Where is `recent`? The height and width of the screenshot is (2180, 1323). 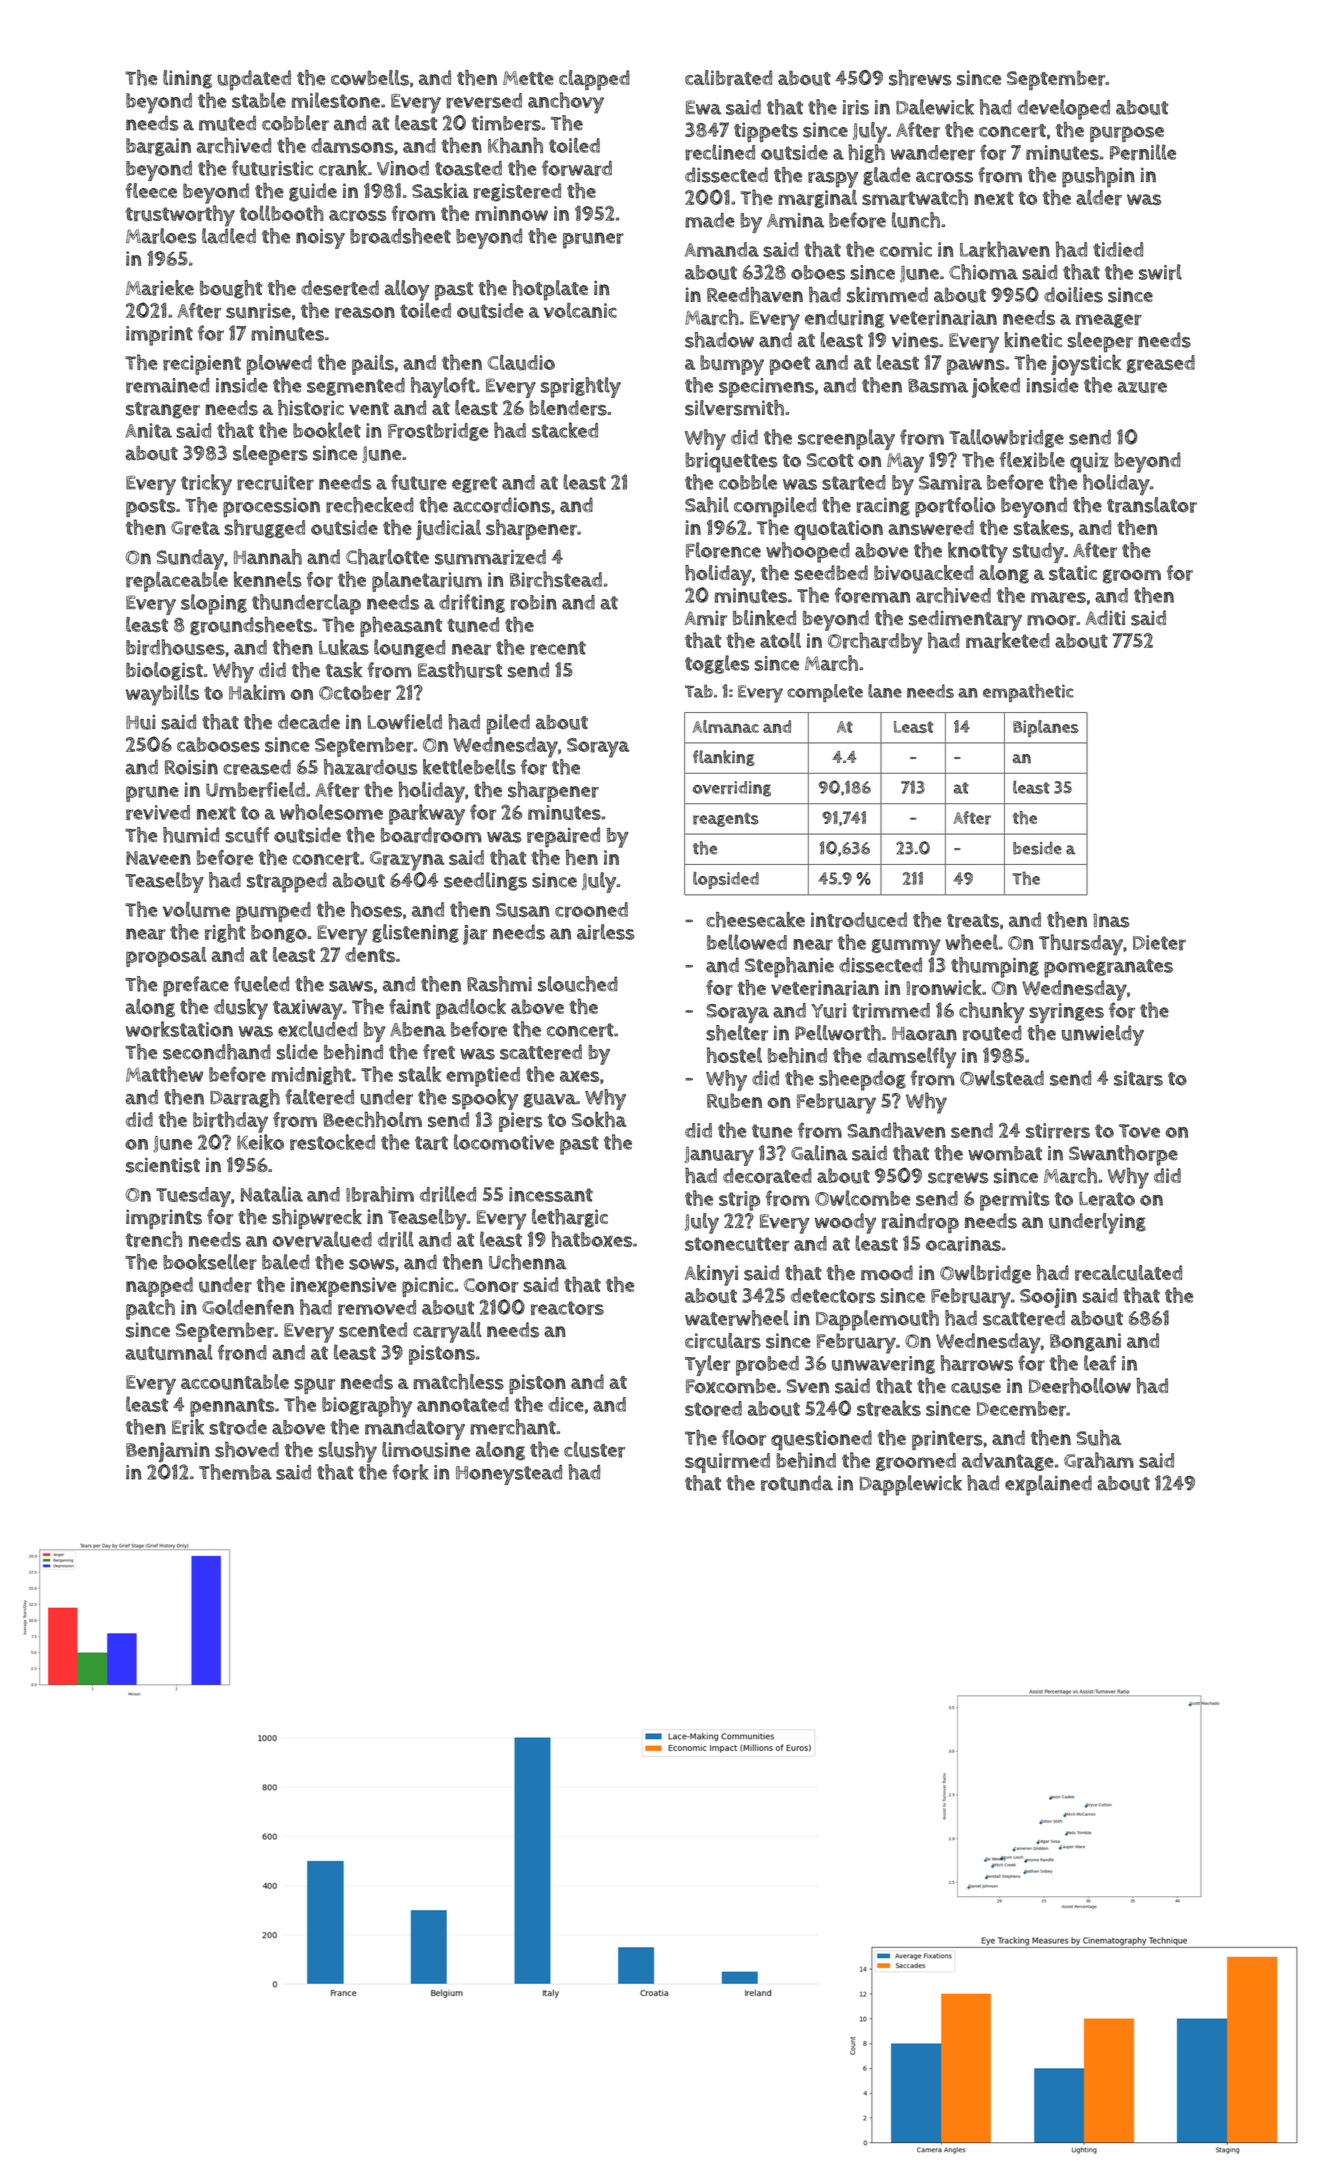
recent is located at coordinates (558, 648).
